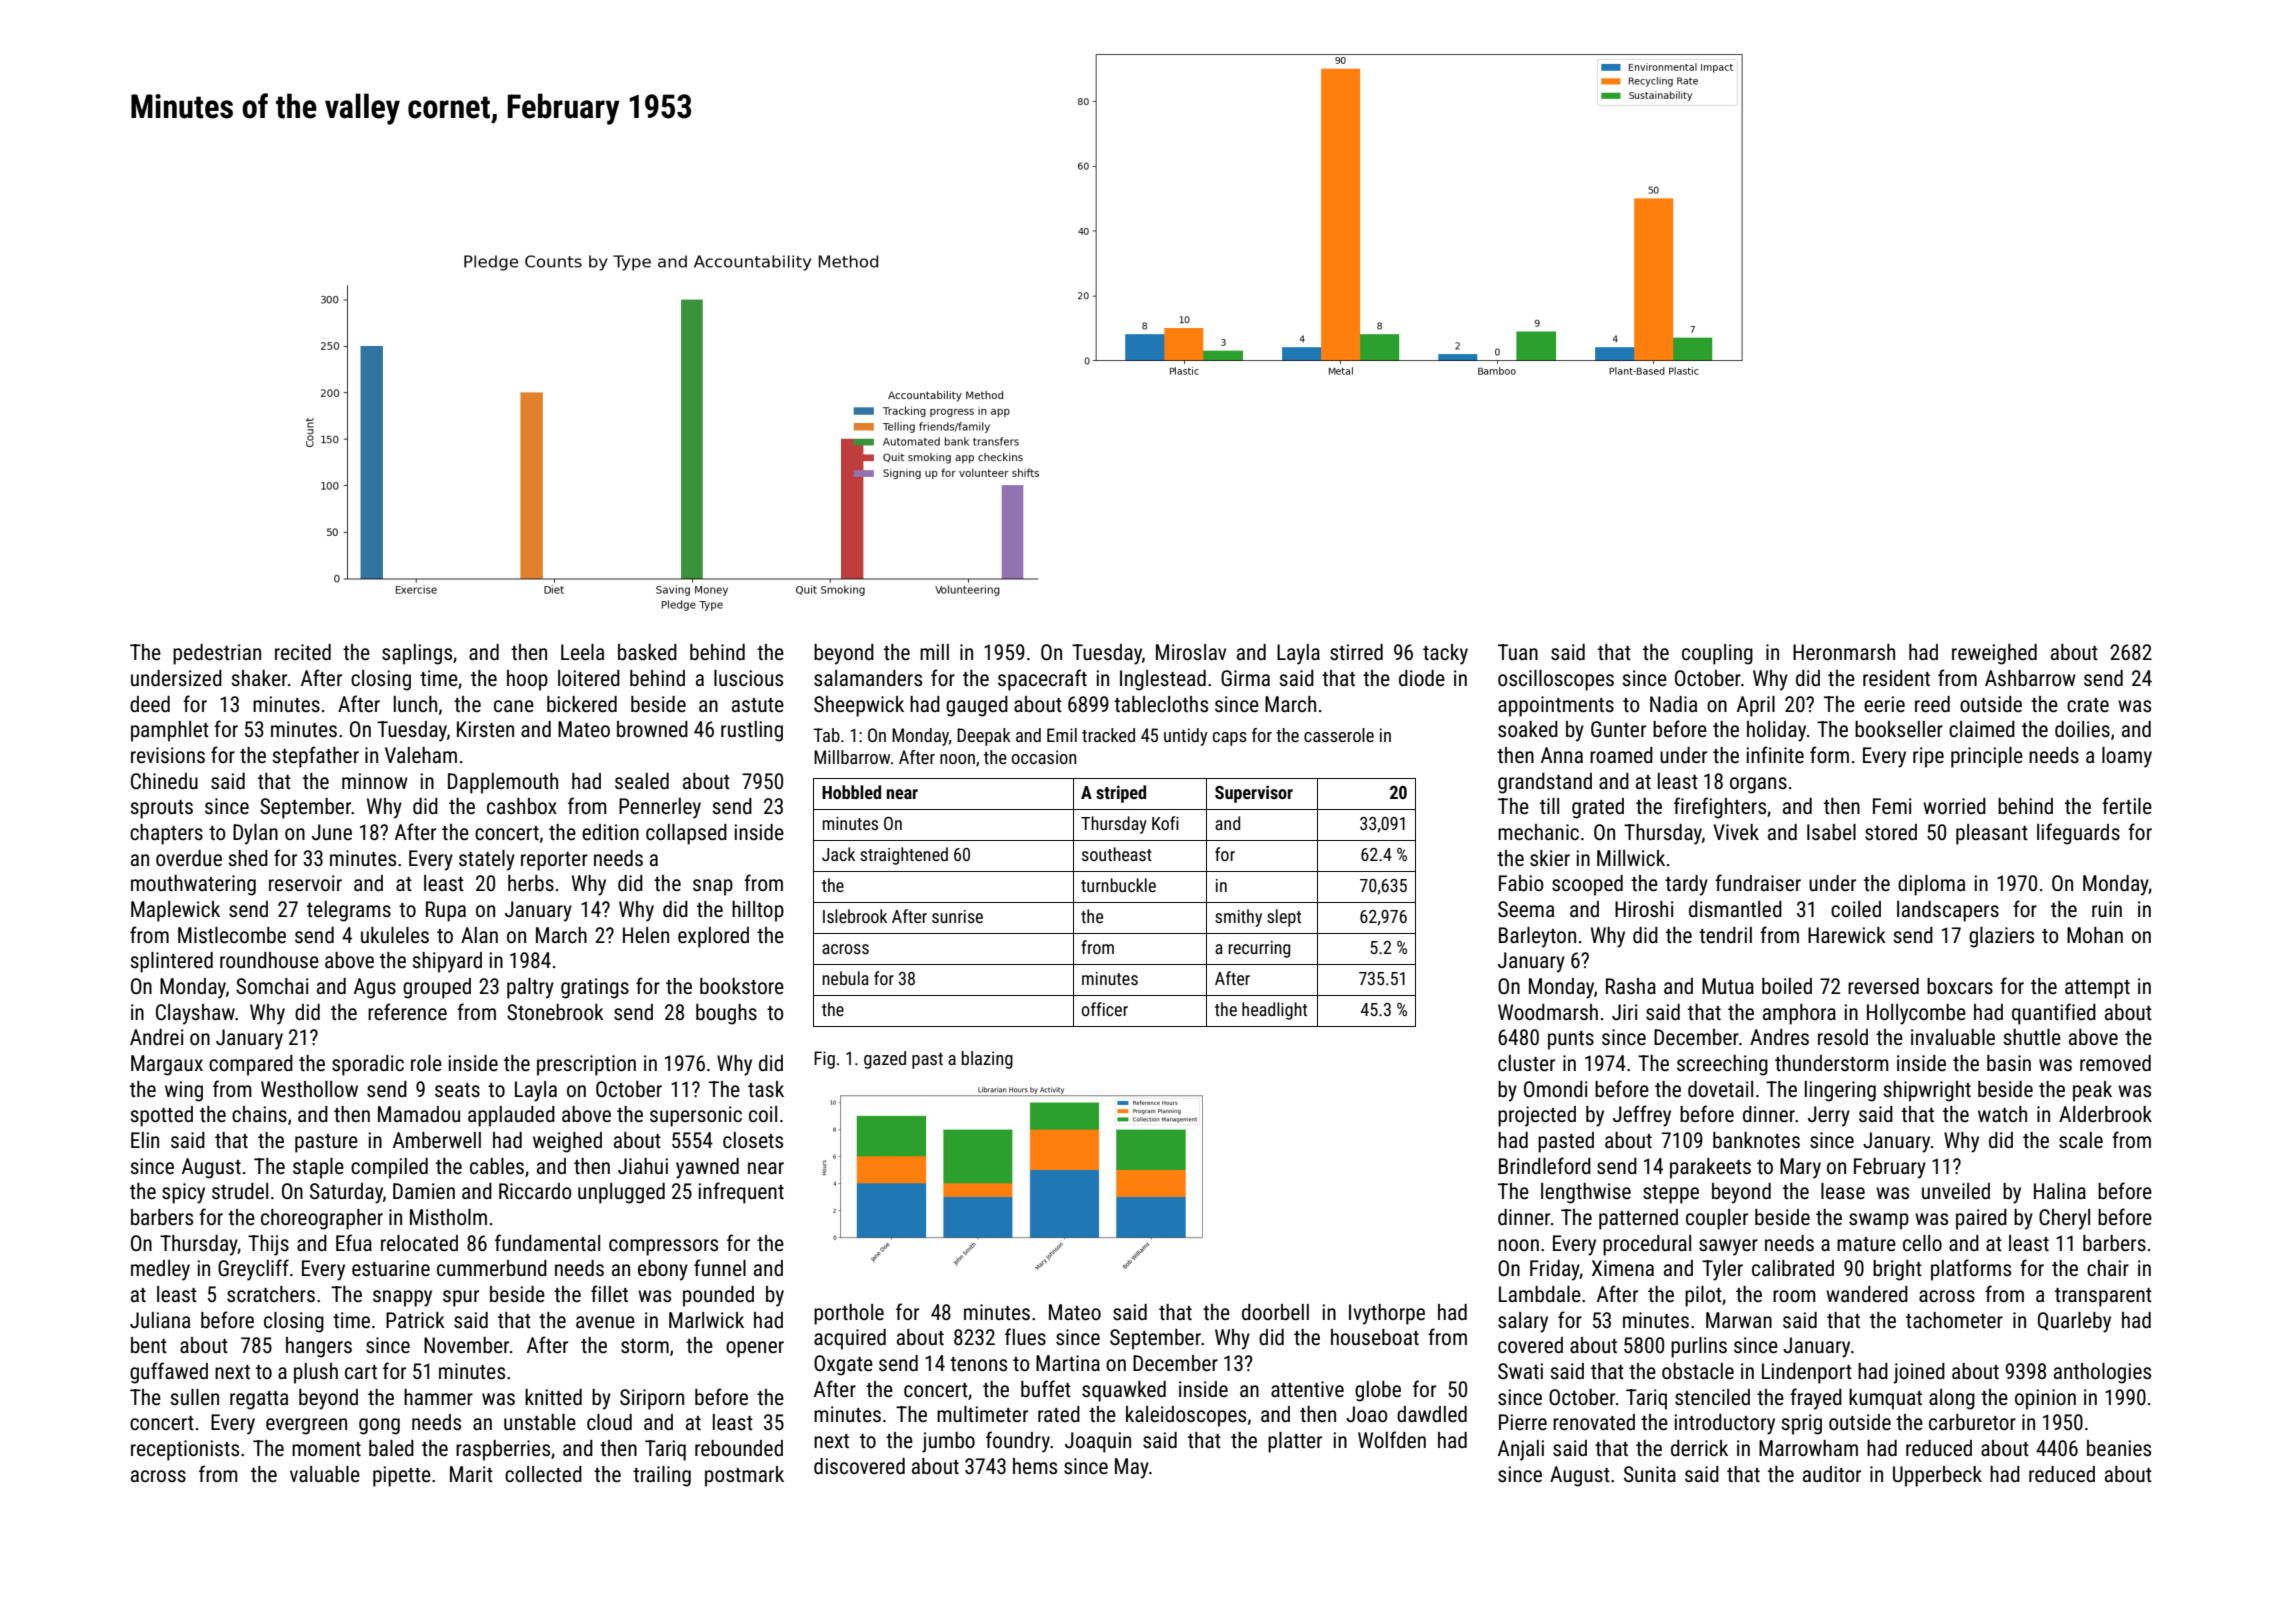  I want to click on coupling, so click(1717, 654).
